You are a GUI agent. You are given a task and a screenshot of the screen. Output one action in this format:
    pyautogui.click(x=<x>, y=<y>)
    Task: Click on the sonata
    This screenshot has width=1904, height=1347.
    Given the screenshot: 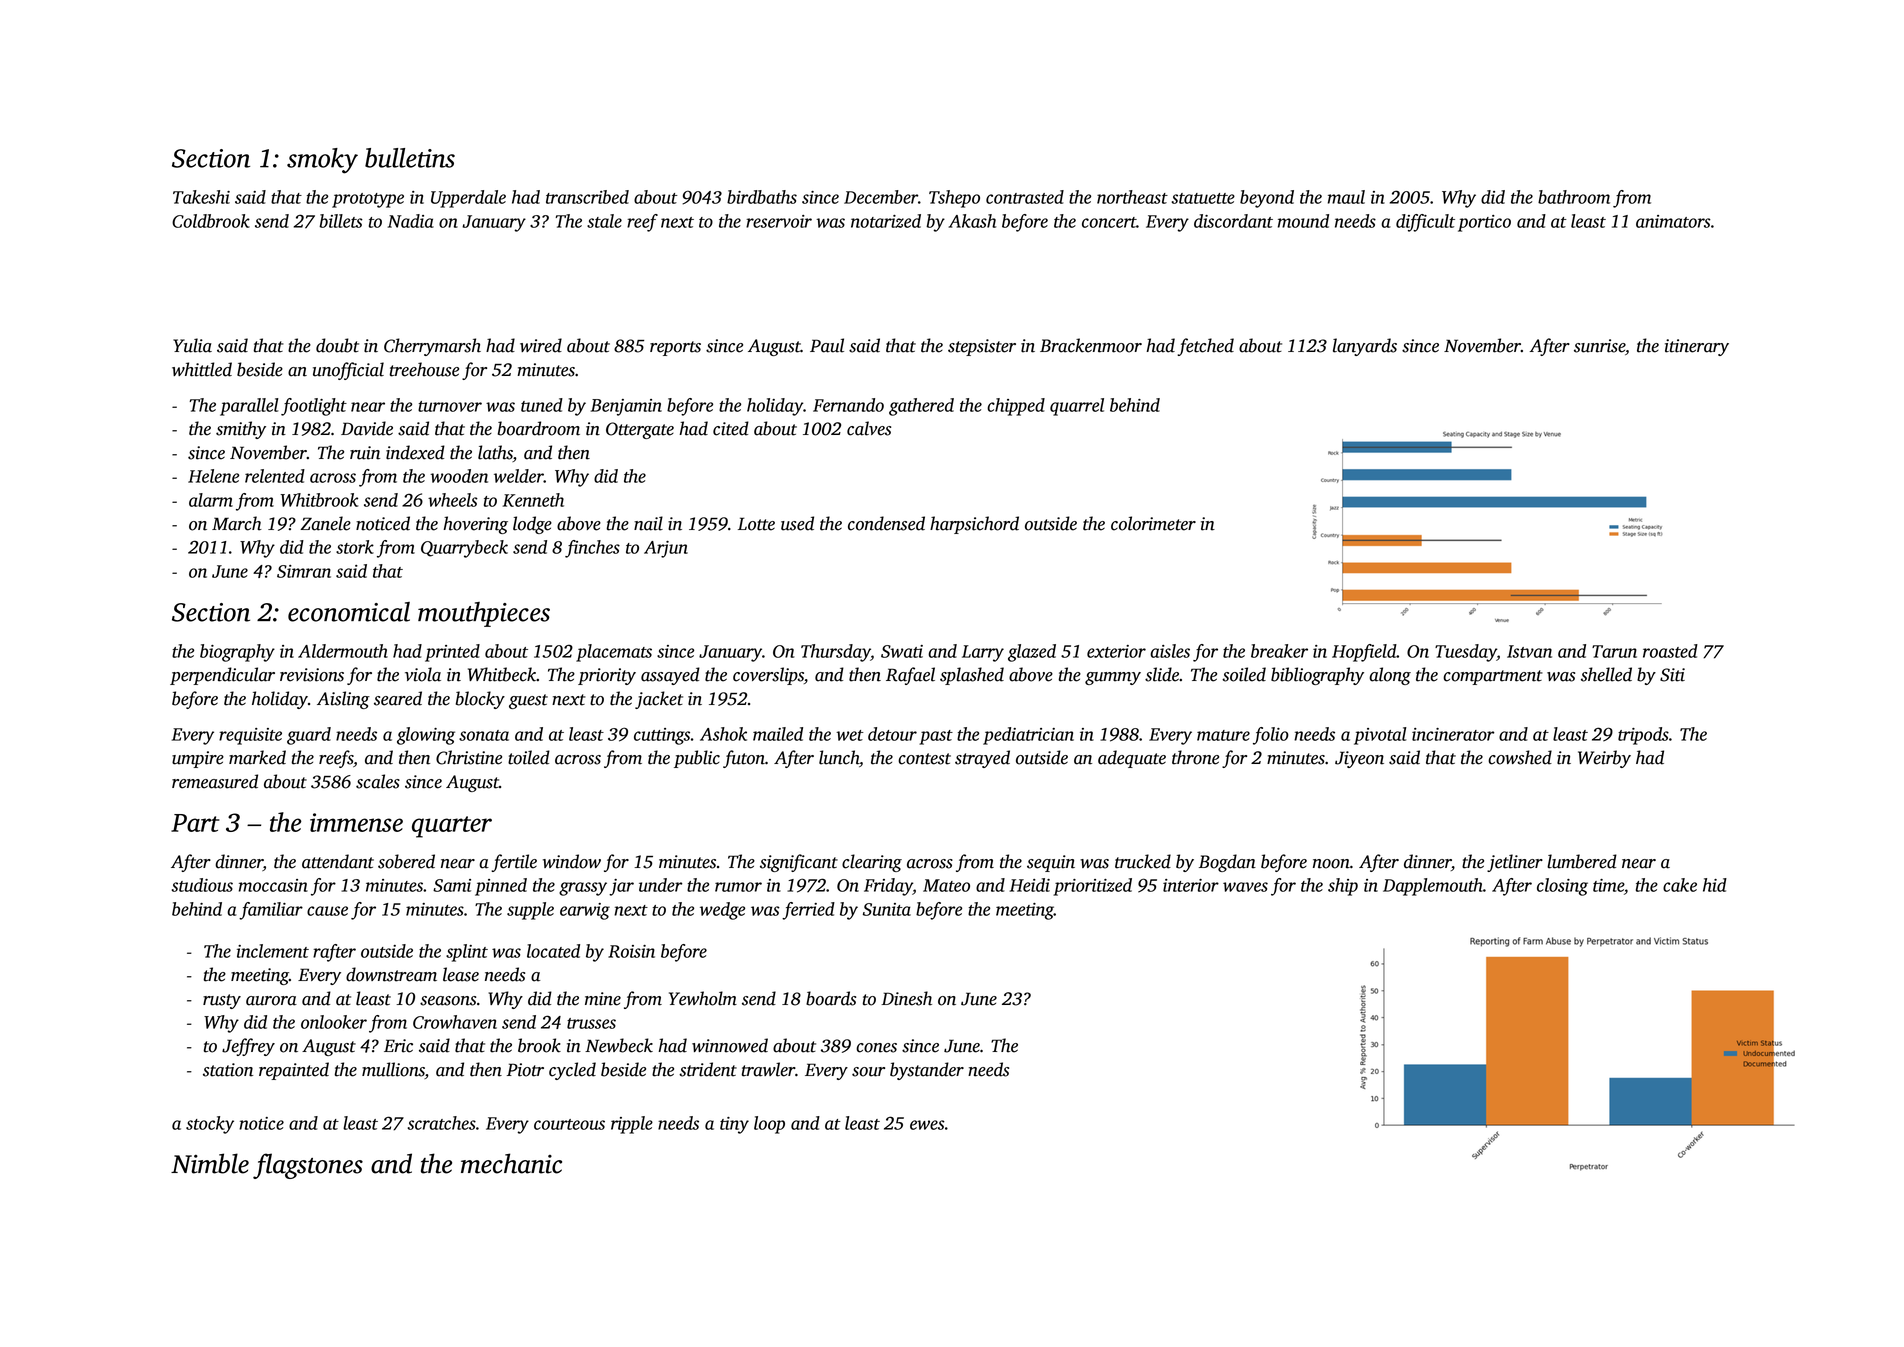 What is the action you would take?
    pyautogui.click(x=484, y=735)
